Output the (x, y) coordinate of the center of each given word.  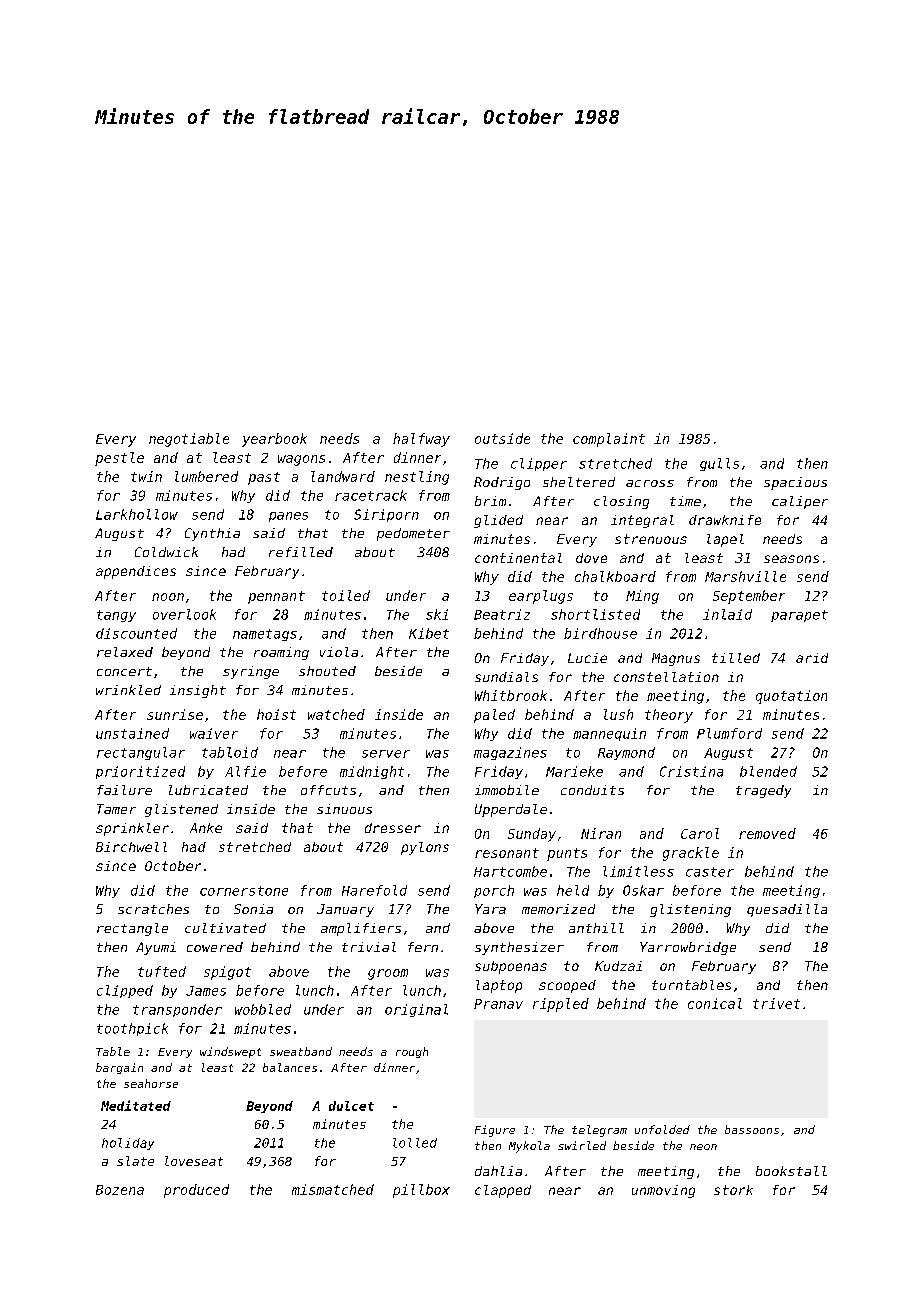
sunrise (175, 714)
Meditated (136, 1105)
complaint (609, 440)
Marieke (574, 771)
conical (715, 1003)
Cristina (691, 771)
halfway (421, 440)
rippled (561, 1005)
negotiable (189, 440)
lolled (415, 1143)
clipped (125, 991)
